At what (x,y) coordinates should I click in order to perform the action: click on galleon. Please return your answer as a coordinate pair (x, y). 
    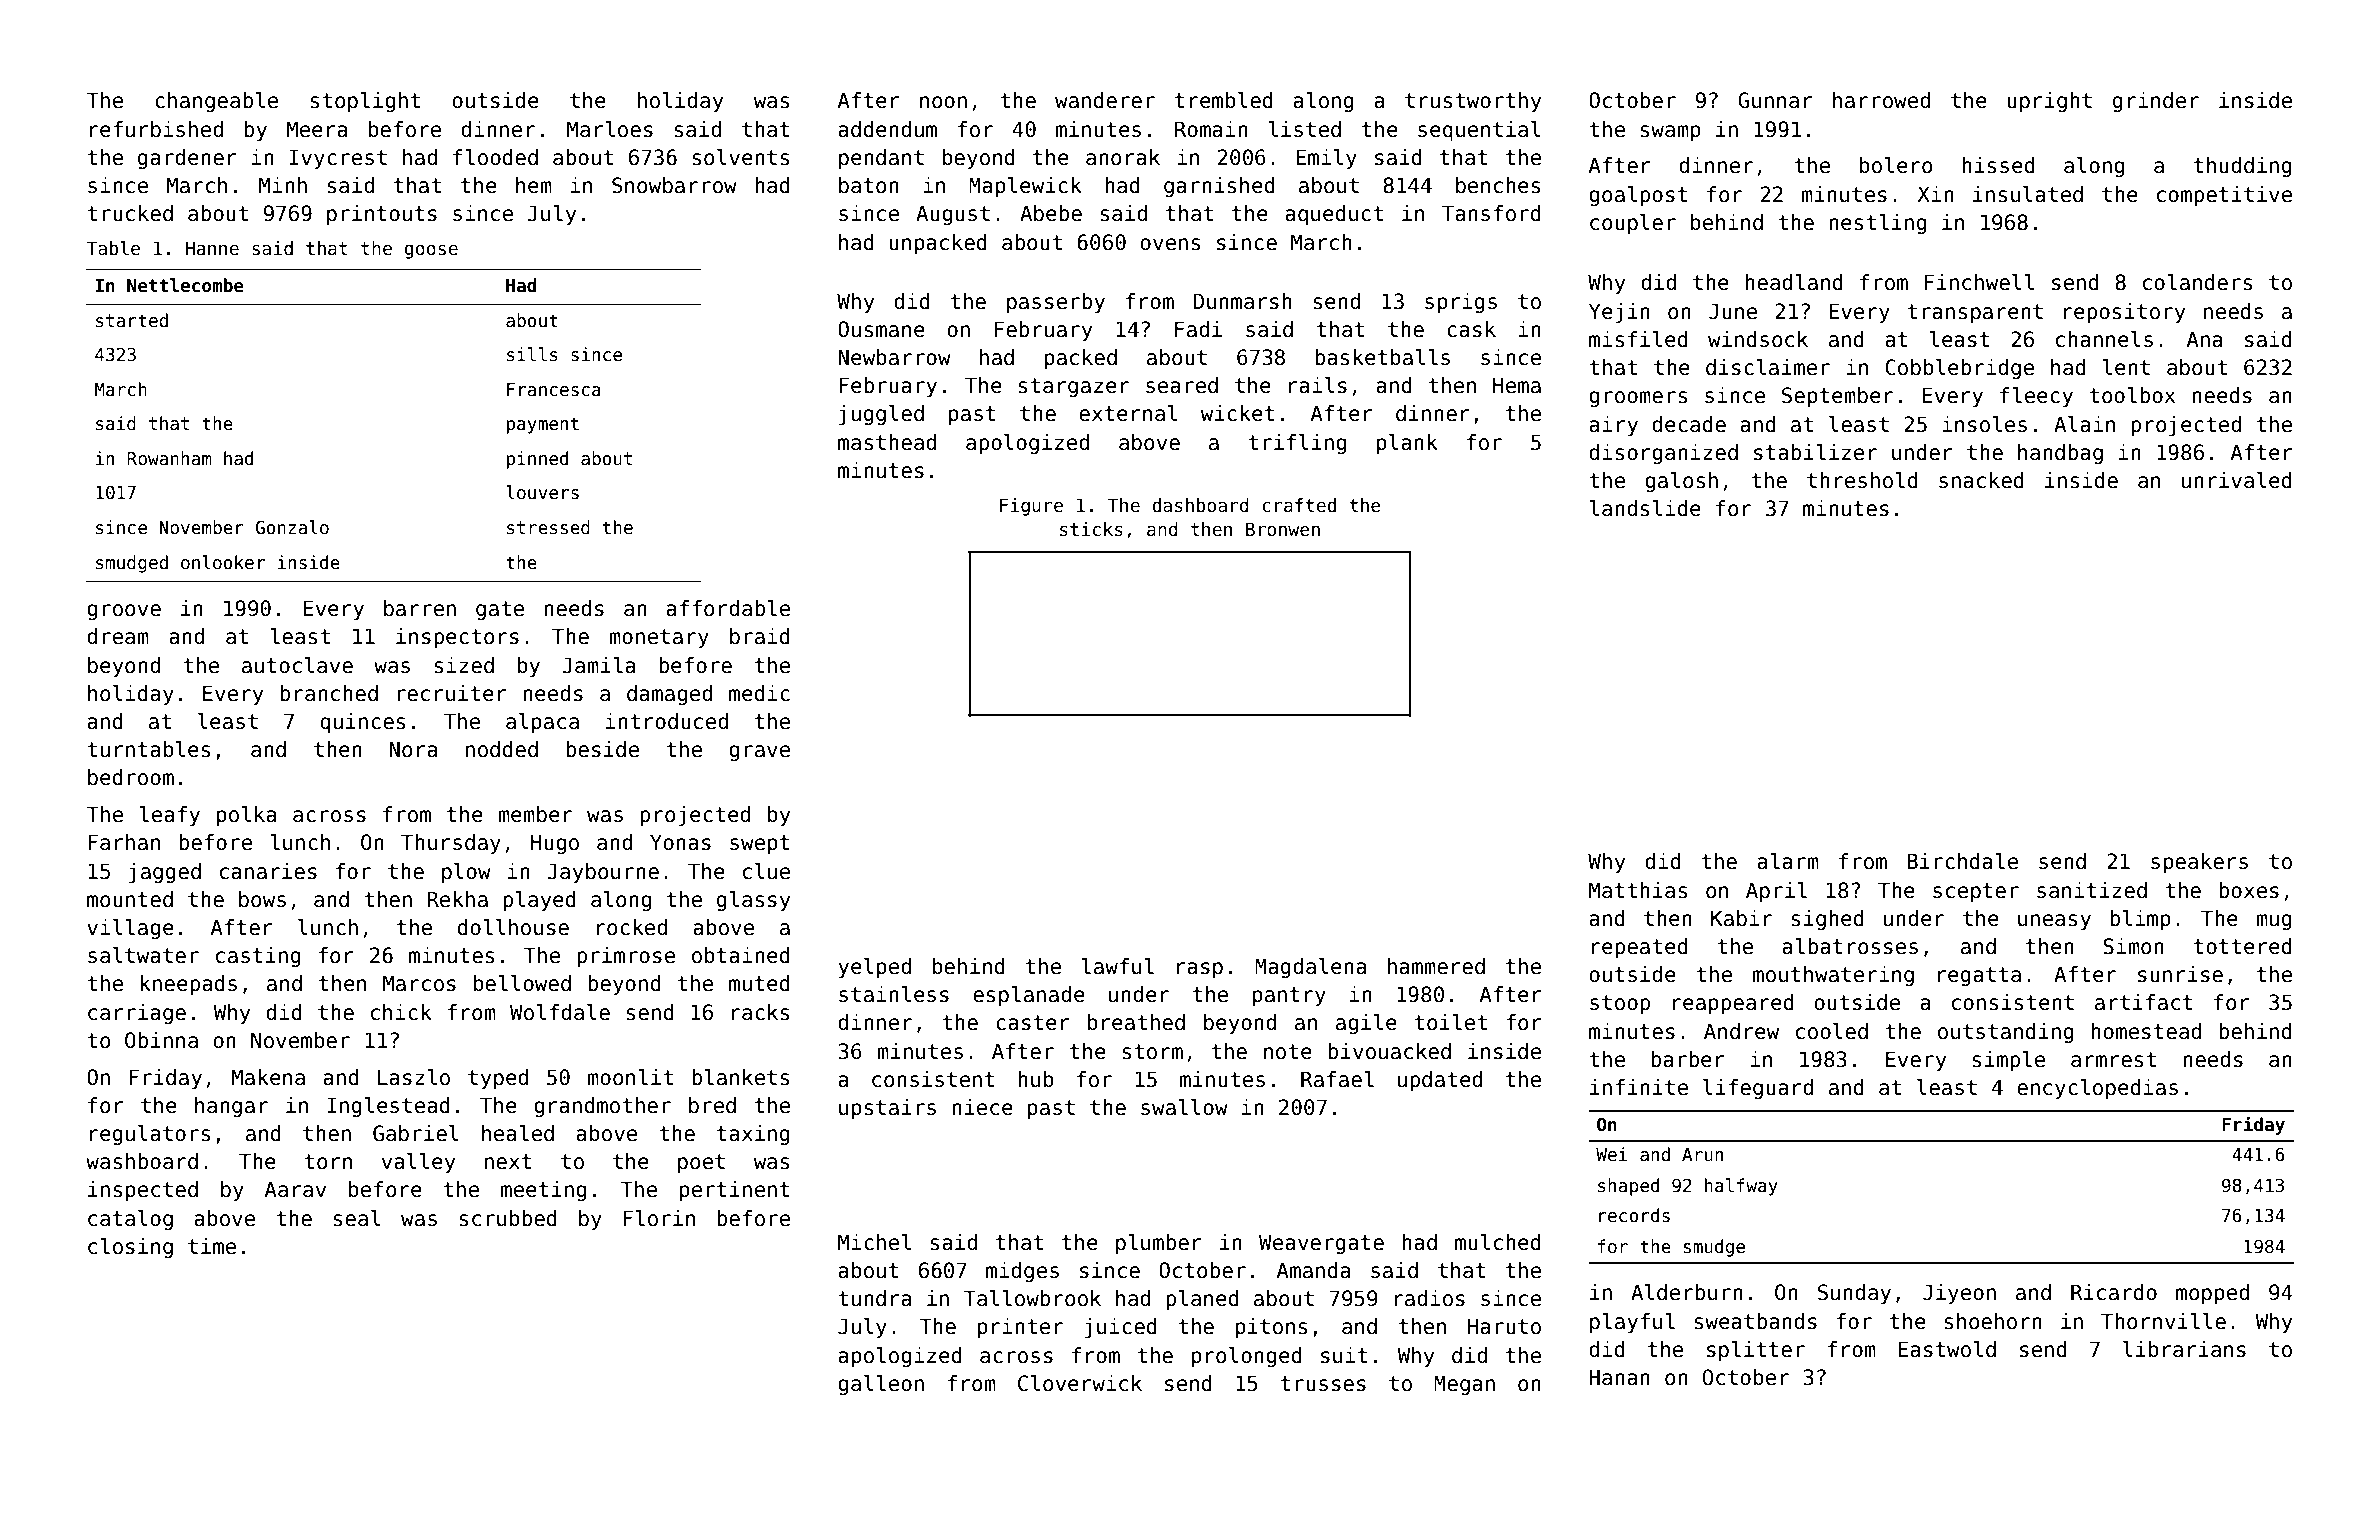
    Looking at the image, I should click on (881, 1385).
